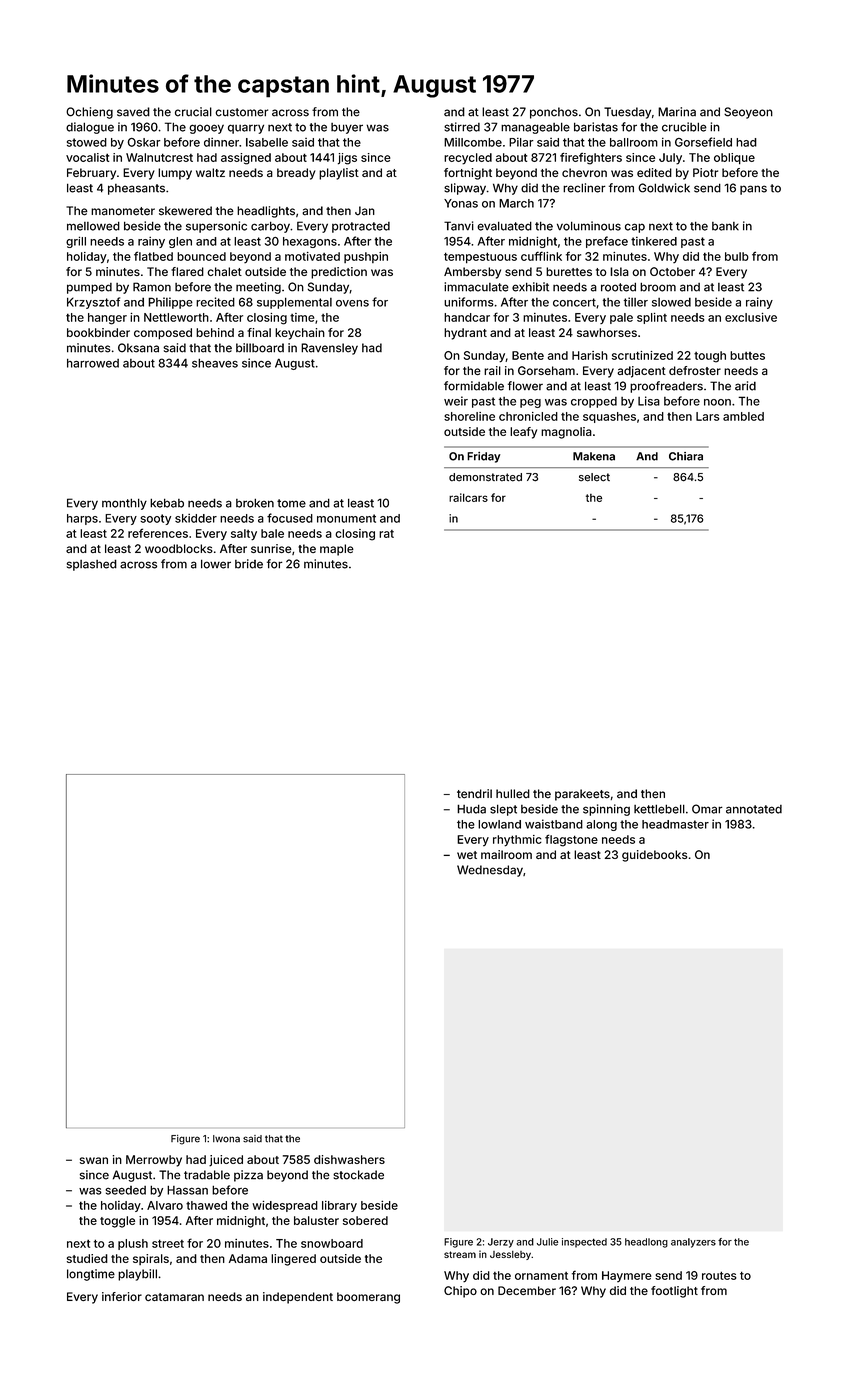  I want to click on bank, so click(725, 226).
